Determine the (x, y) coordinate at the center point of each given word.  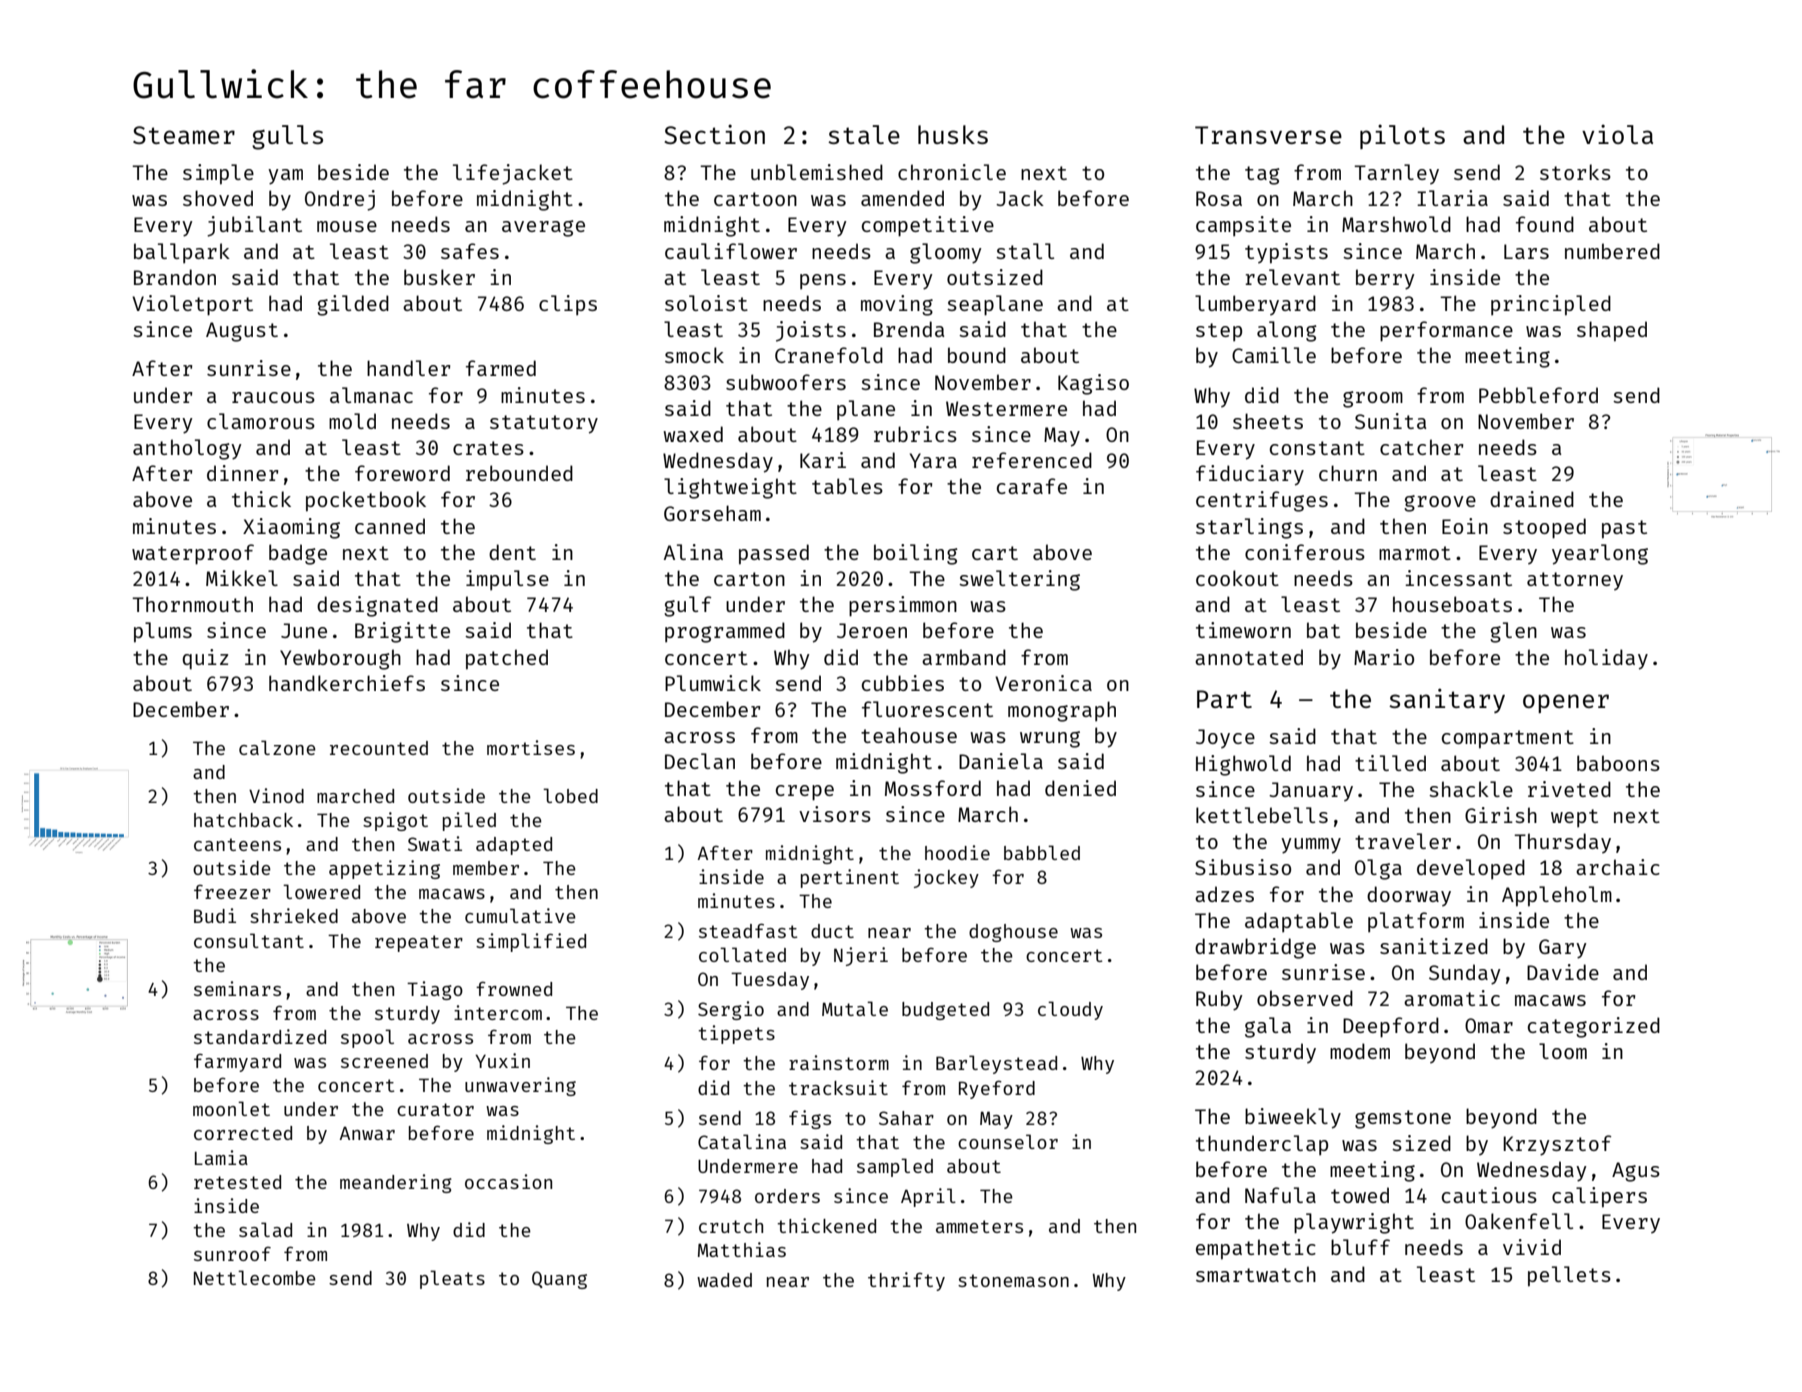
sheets (1268, 421)
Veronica (1043, 683)
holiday (1606, 659)
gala (1268, 1027)
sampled (895, 1167)
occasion (508, 1181)
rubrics (915, 434)
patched (507, 659)
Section (714, 134)
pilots (1402, 136)
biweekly (1293, 1118)
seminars (237, 988)
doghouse (1013, 933)
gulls (287, 137)
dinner (242, 473)
